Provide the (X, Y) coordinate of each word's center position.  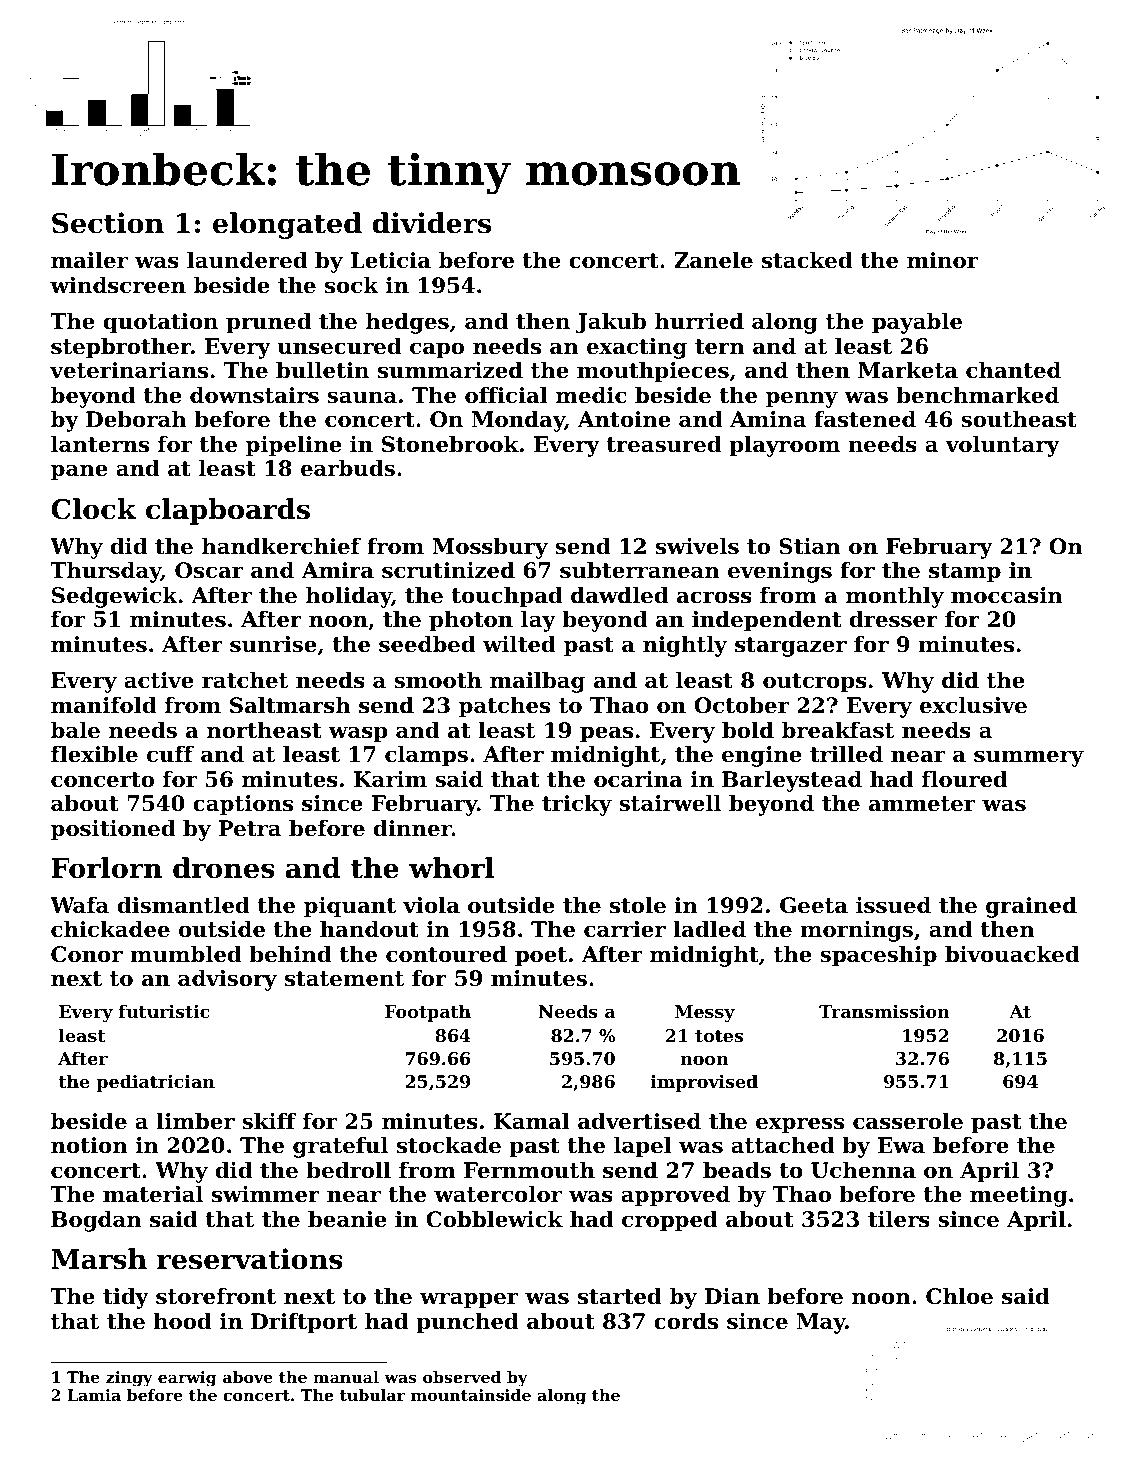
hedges (407, 323)
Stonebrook (450, 444)
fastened (865, 419)
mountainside (471, 1395)
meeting (1018, 1196)
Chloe (959, 1296)
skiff (269, 1121)
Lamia (94, 1395)
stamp (965, 573)
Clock (93, 509)
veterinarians (129, 370)
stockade (449, 1145)
